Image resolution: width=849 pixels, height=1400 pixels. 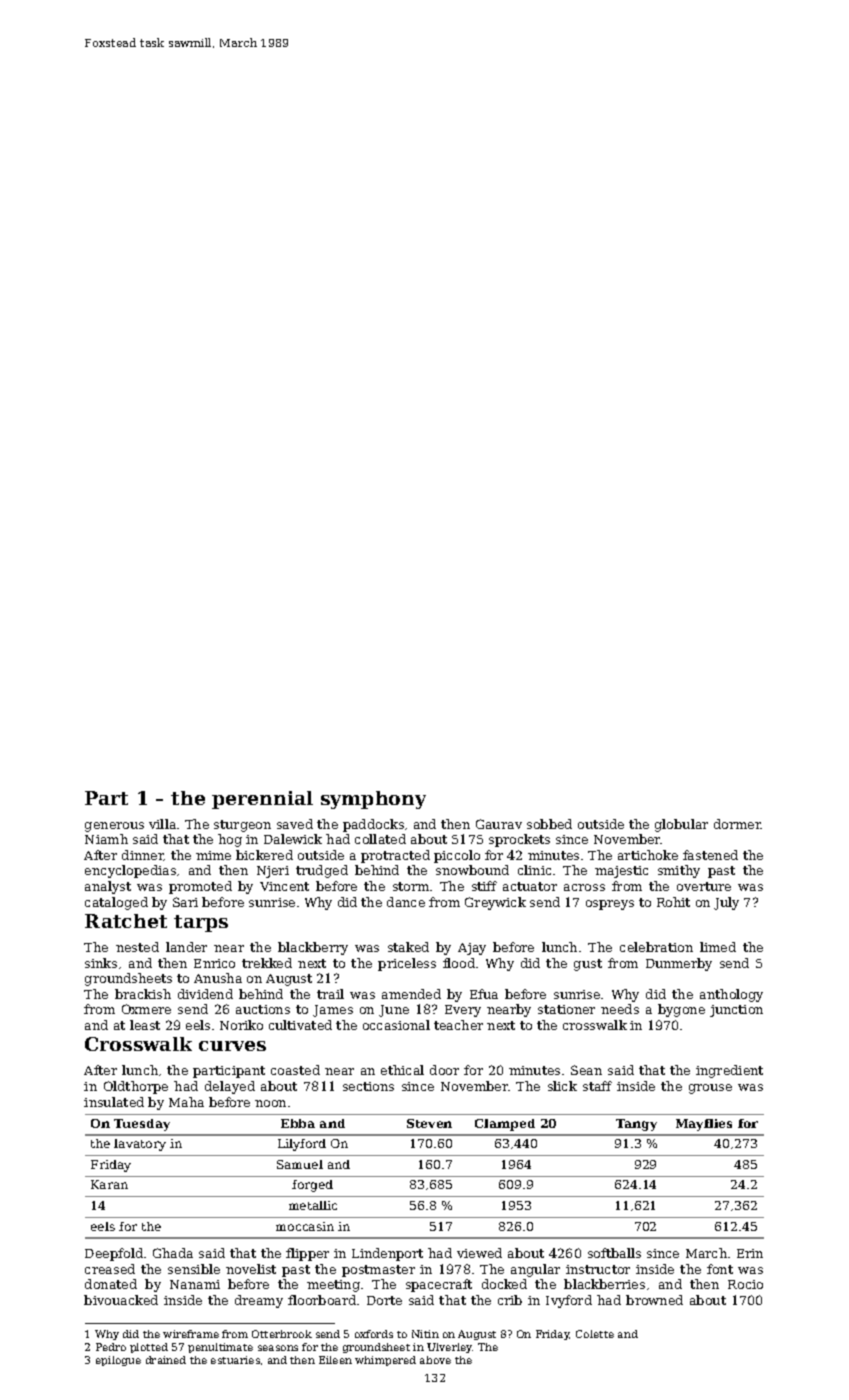 I want to click on Deepfold, so click(x=114, y=1254).
